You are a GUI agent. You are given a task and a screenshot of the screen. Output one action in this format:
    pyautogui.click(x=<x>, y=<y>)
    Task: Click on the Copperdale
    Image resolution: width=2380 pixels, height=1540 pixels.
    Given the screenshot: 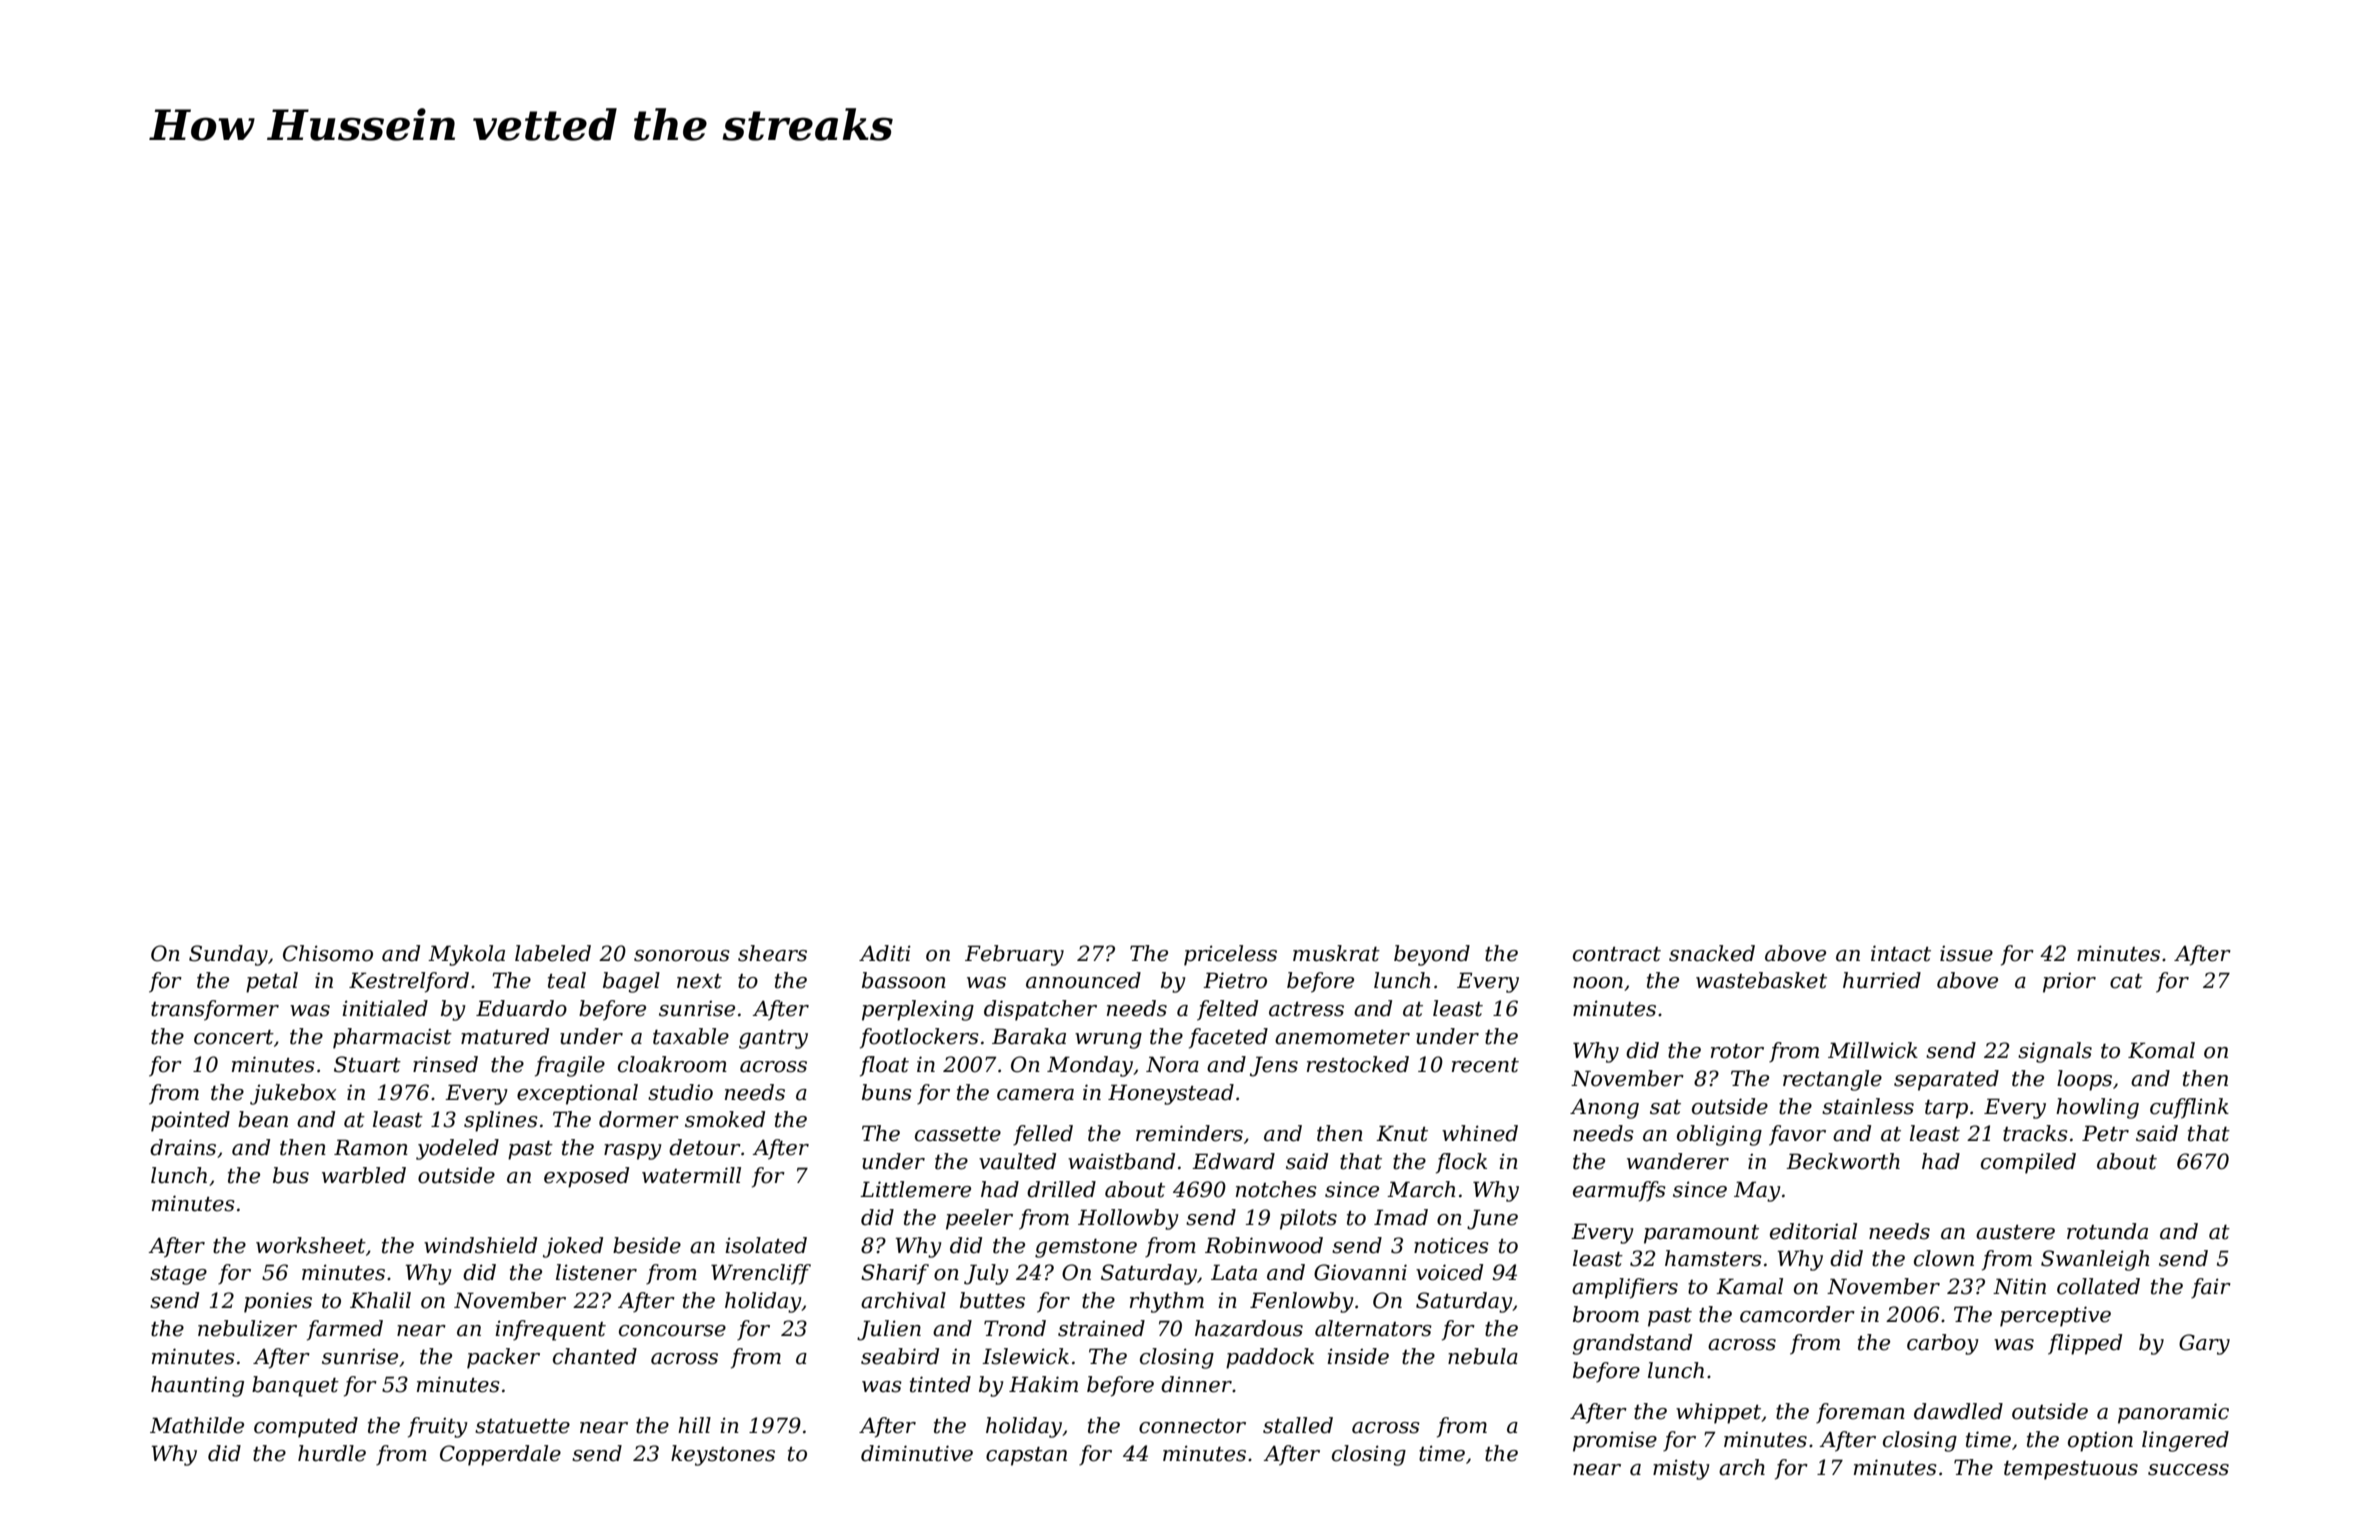 What is the action you would take?
    pyautogui.click(x=500, y=1455)
